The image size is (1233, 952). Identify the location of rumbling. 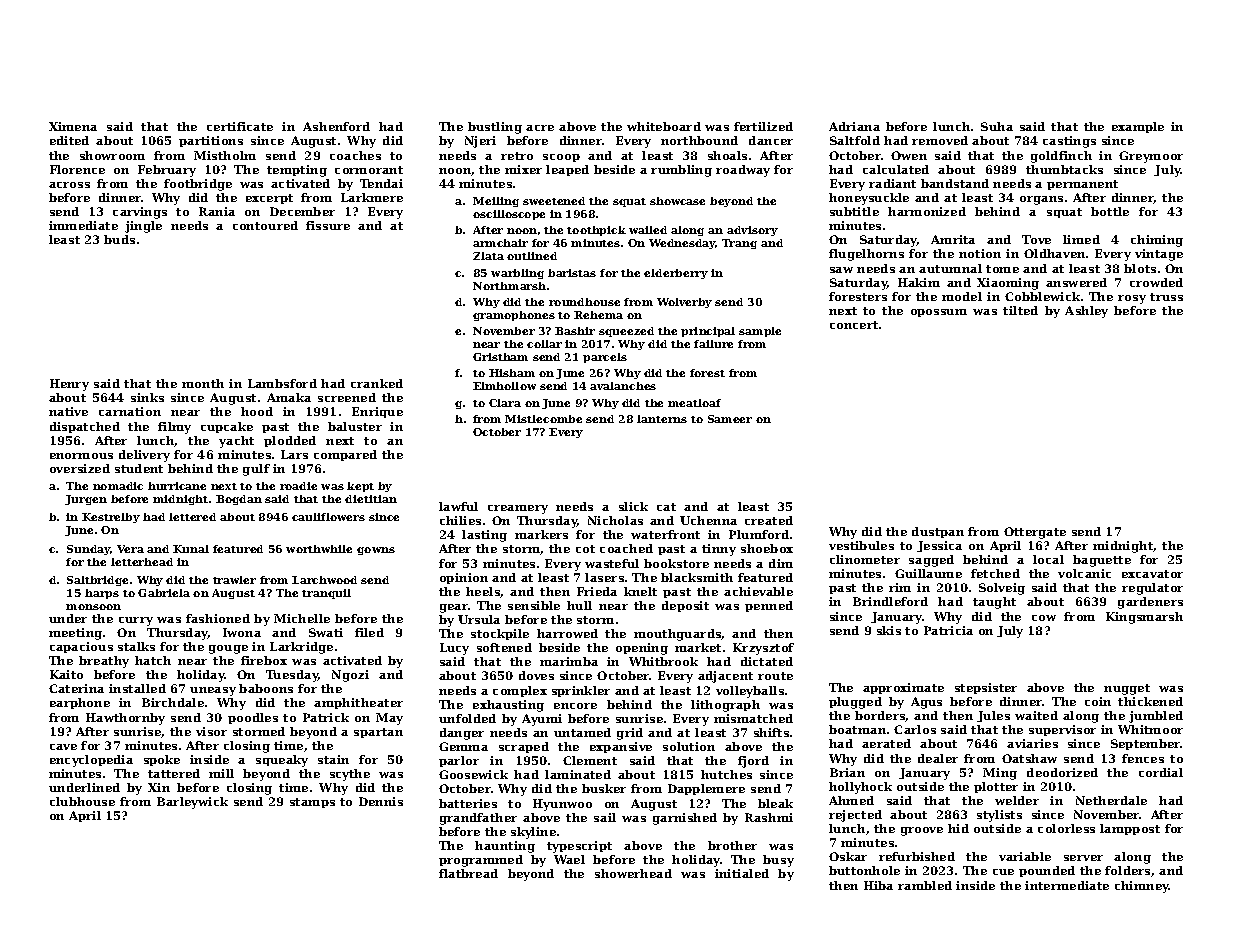
(681, 171).
